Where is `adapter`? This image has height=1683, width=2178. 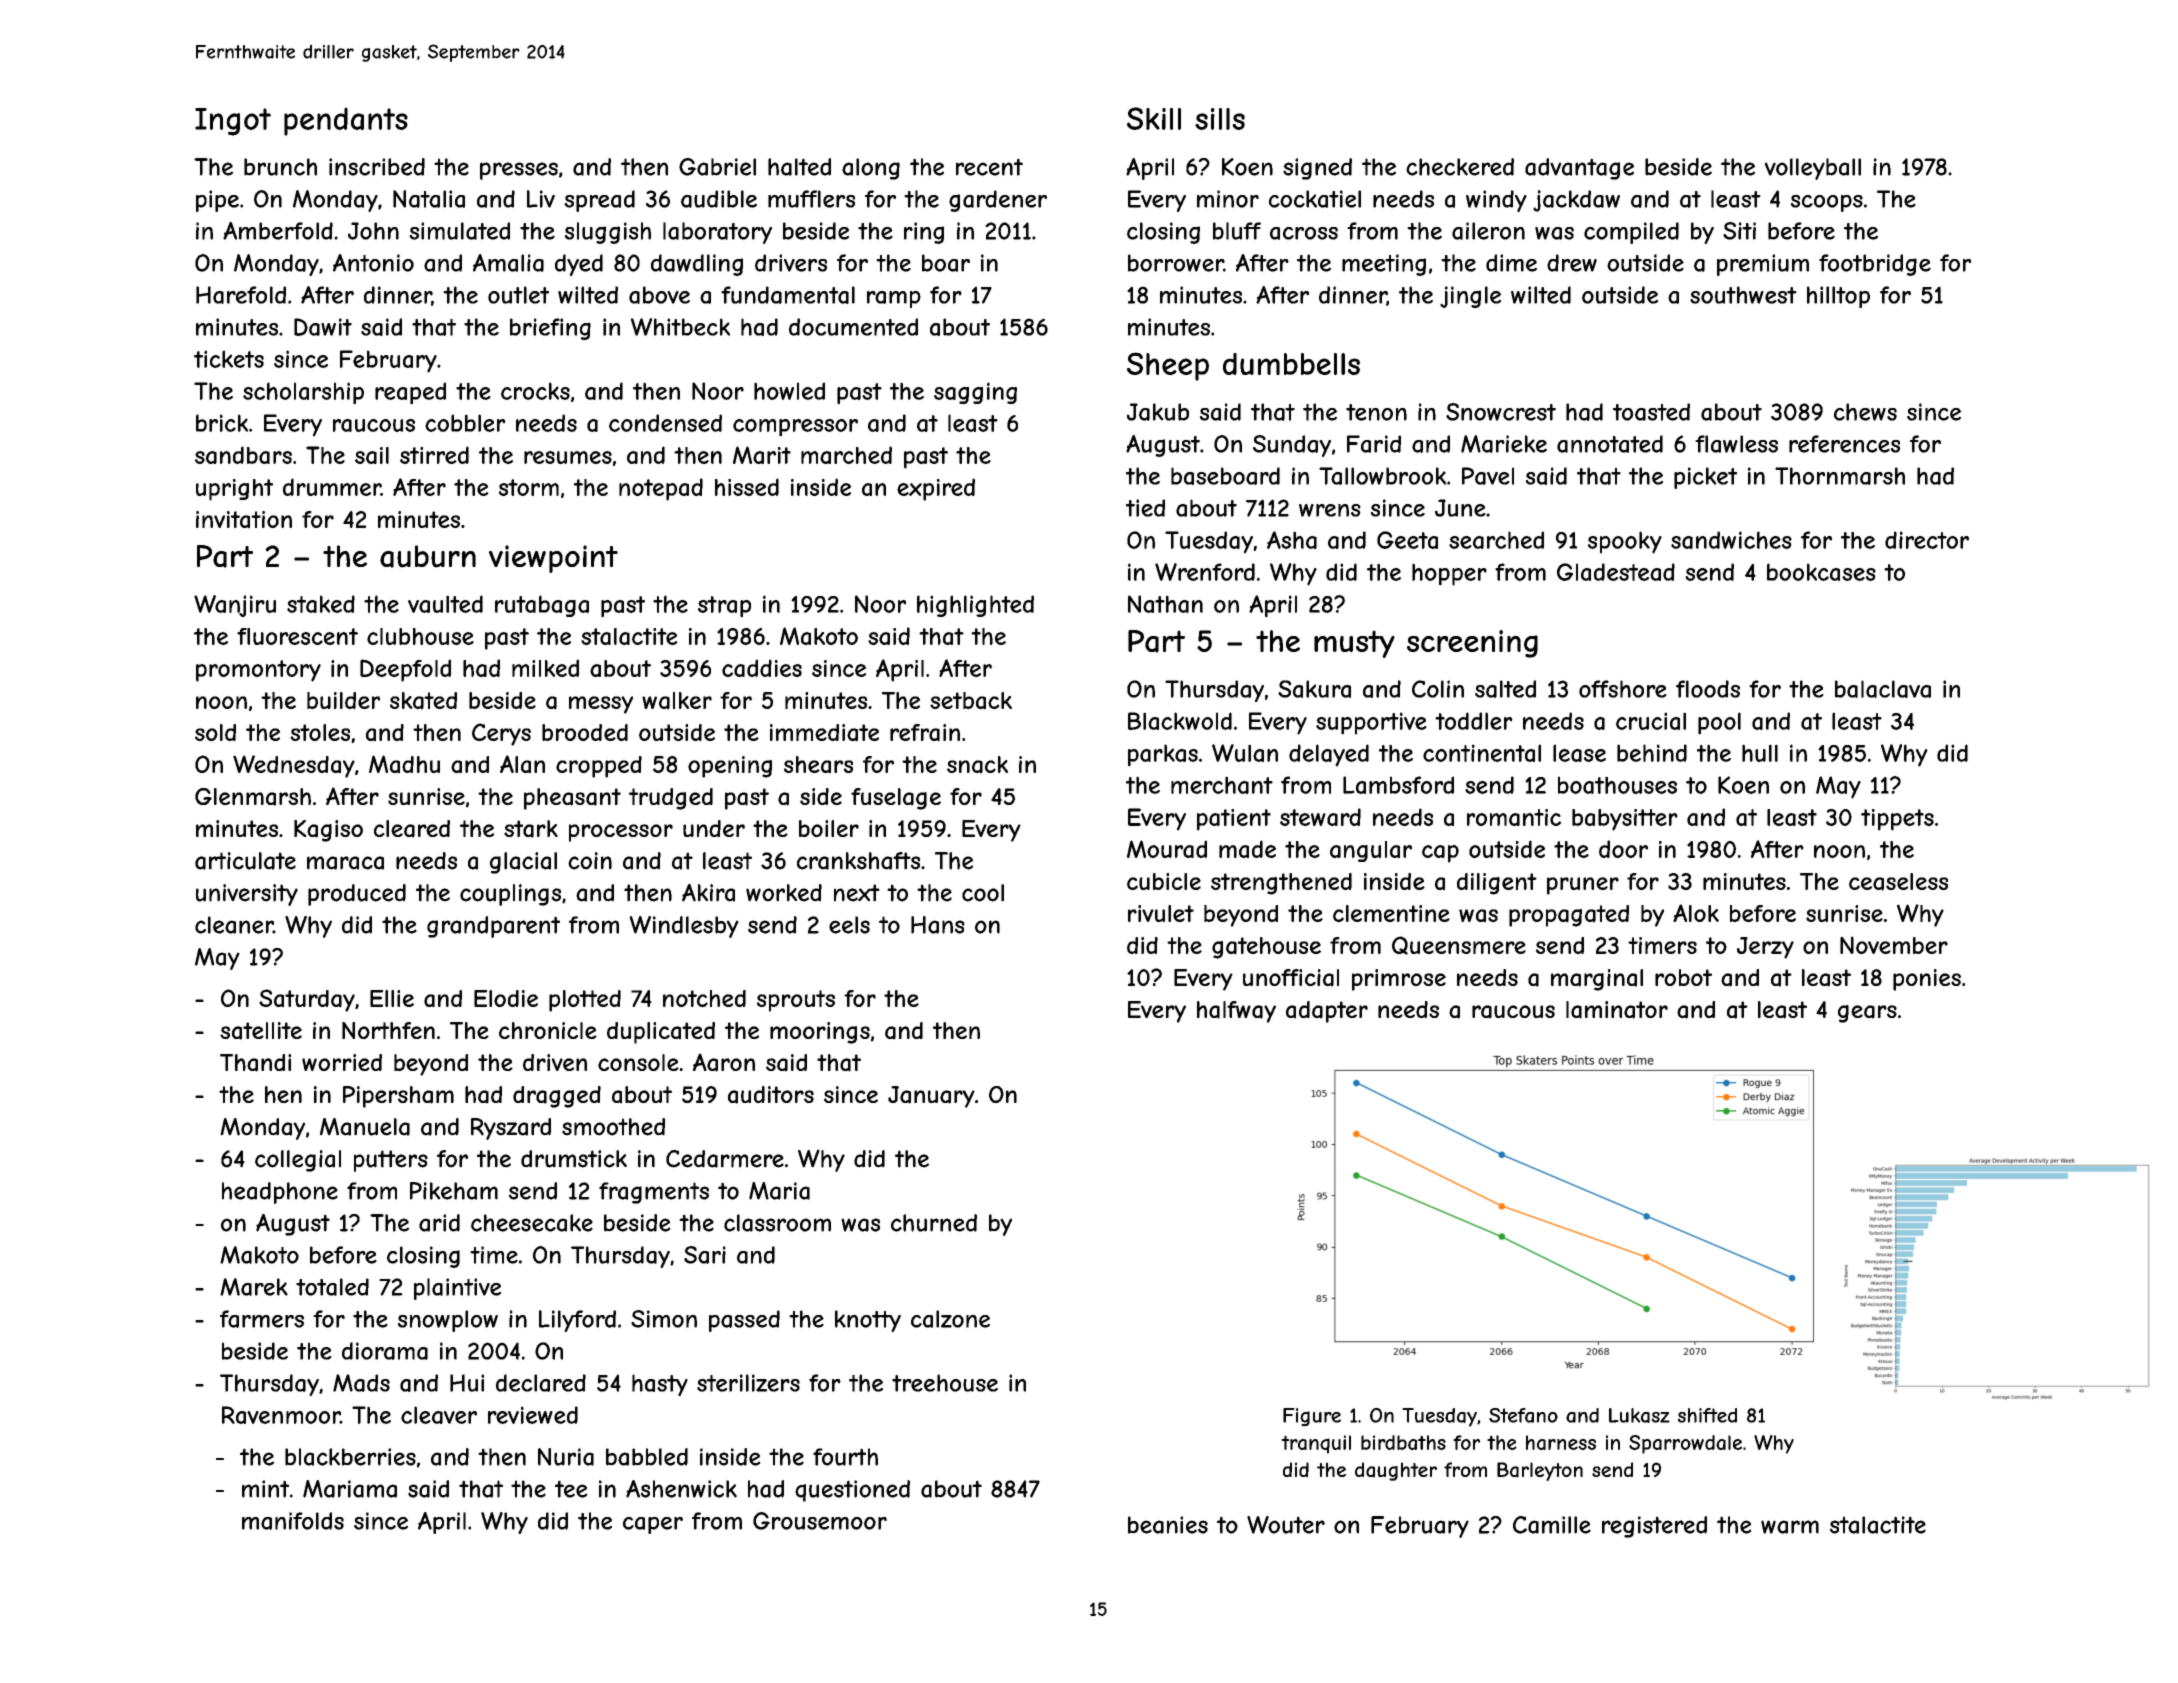 adapter is located at coordinates (1327, 1012).
